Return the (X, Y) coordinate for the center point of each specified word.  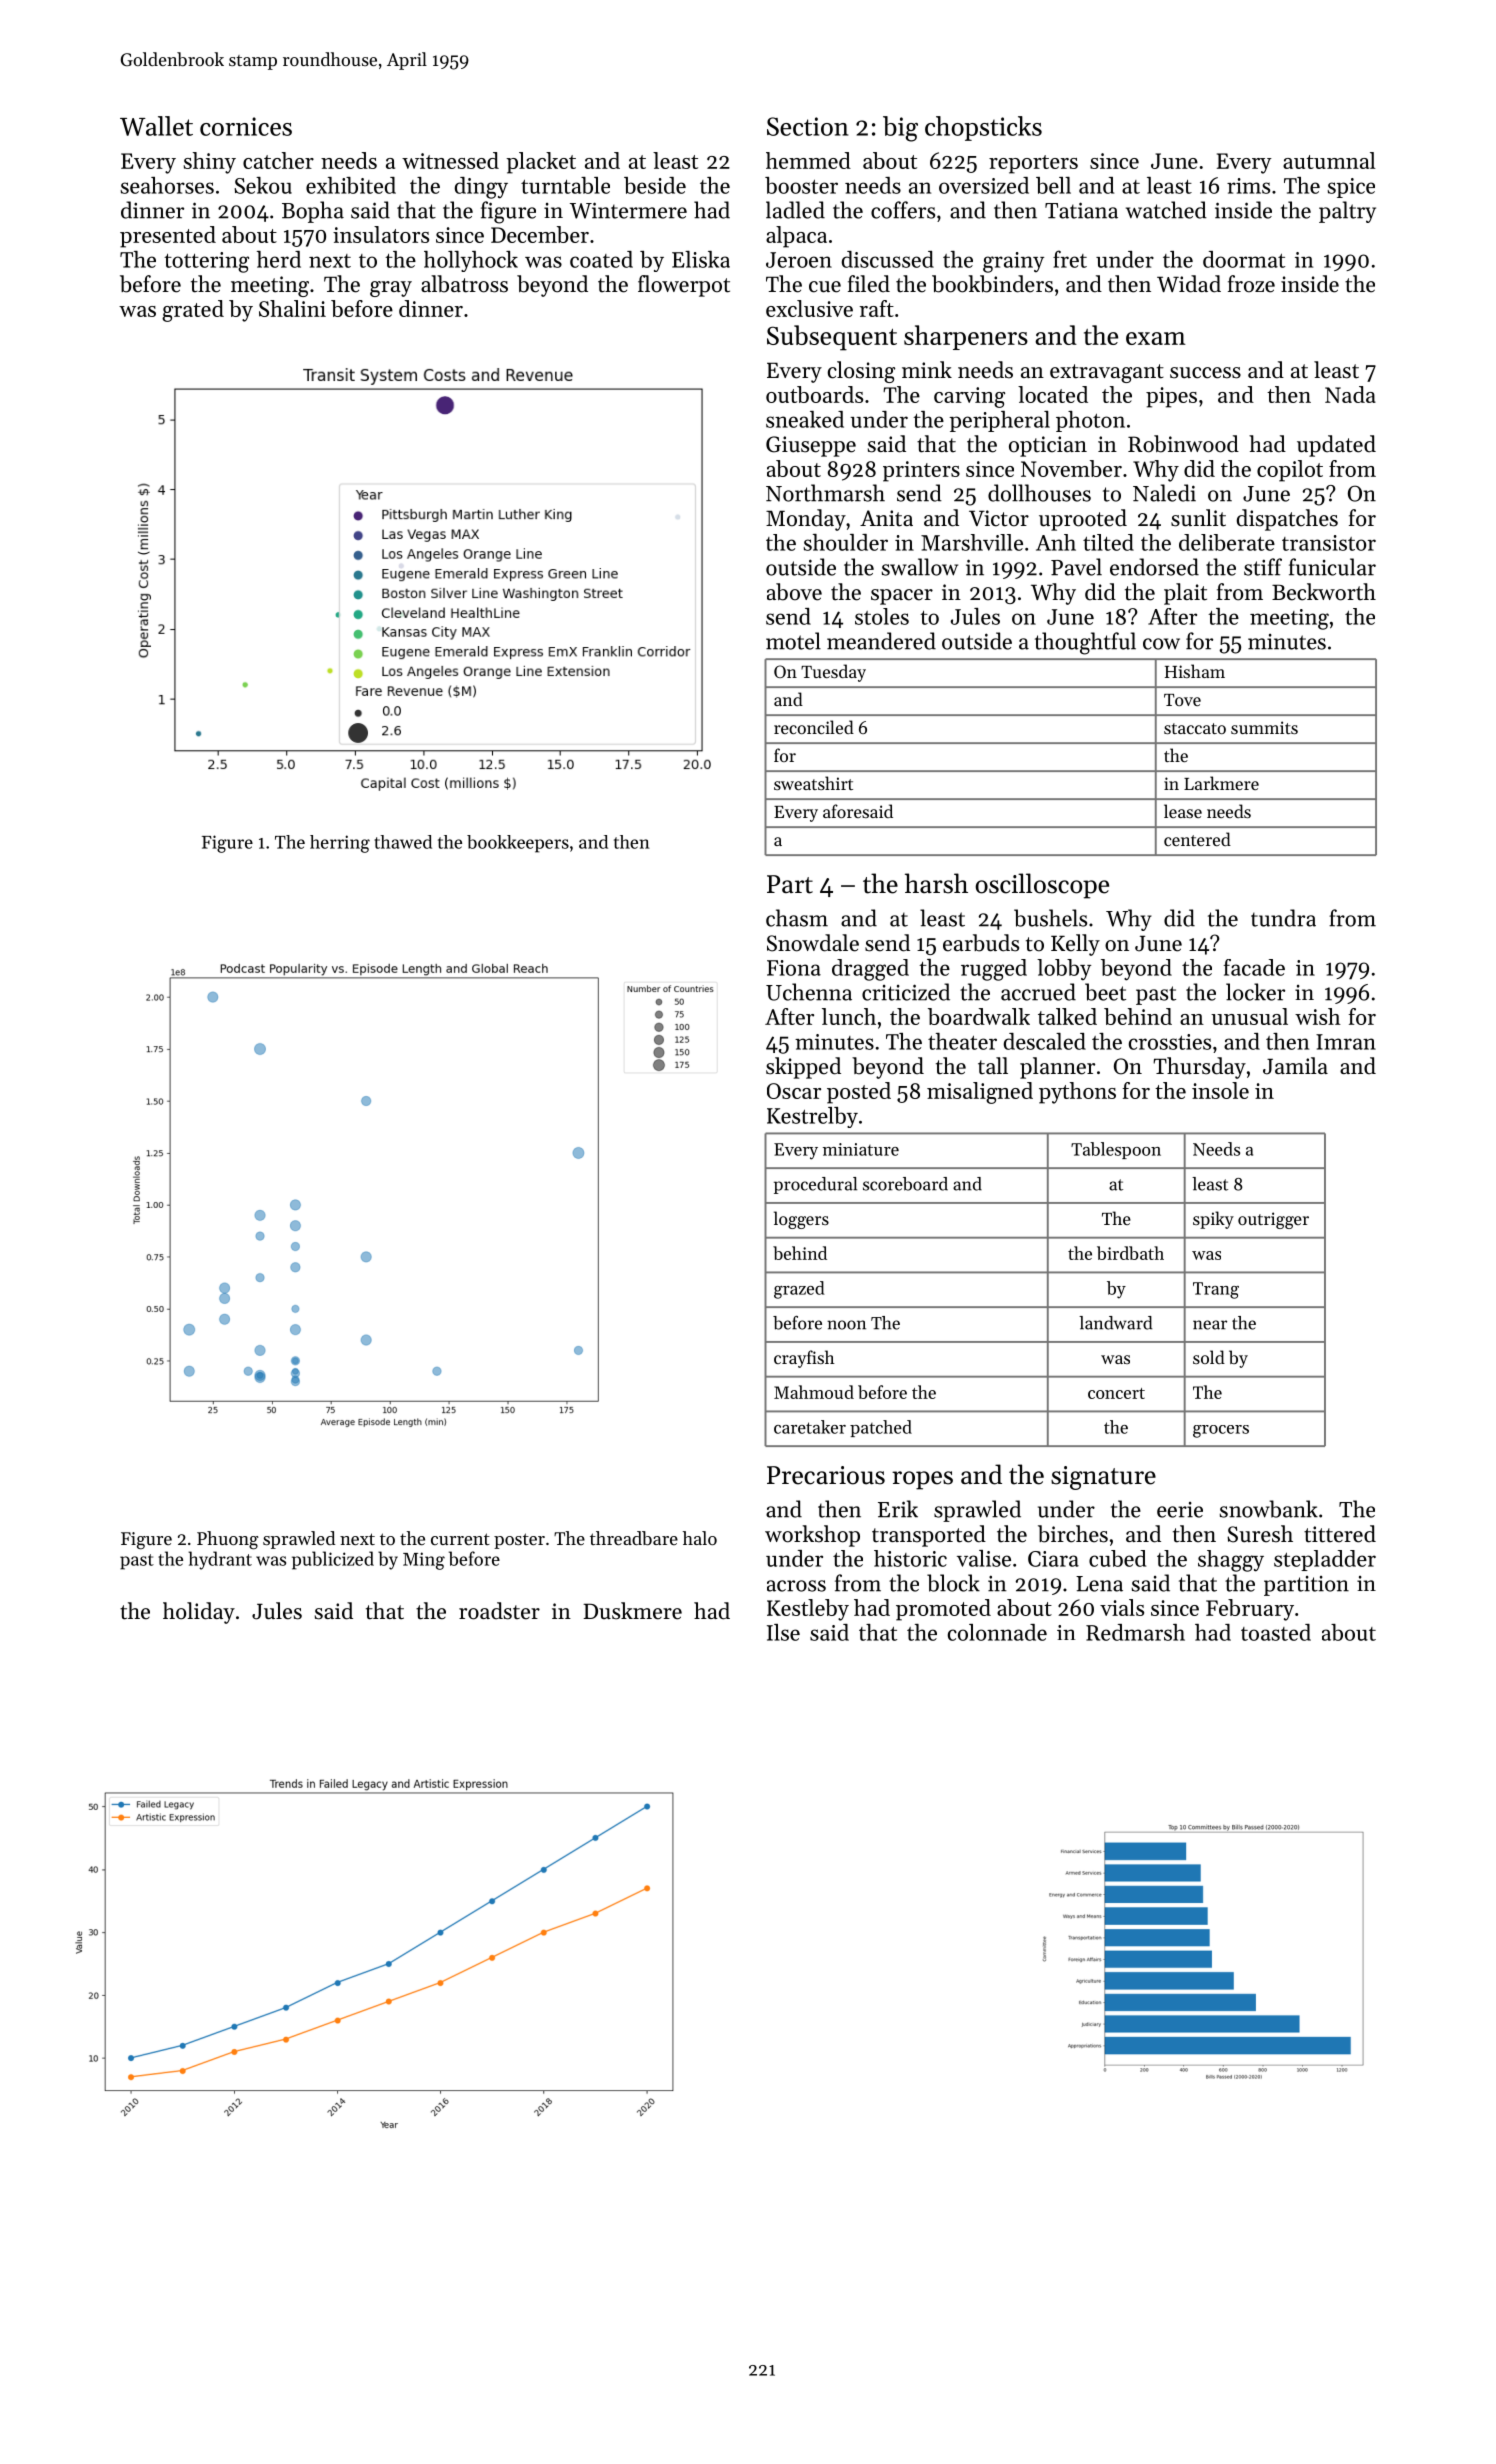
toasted (1276, 1632)
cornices (246, 126)
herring (340, 844)
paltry (1347, 212)
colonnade (997, 1632)
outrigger (1273, 1220)
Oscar (794, 1091)
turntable (565, 185)
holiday (199, 1613)
